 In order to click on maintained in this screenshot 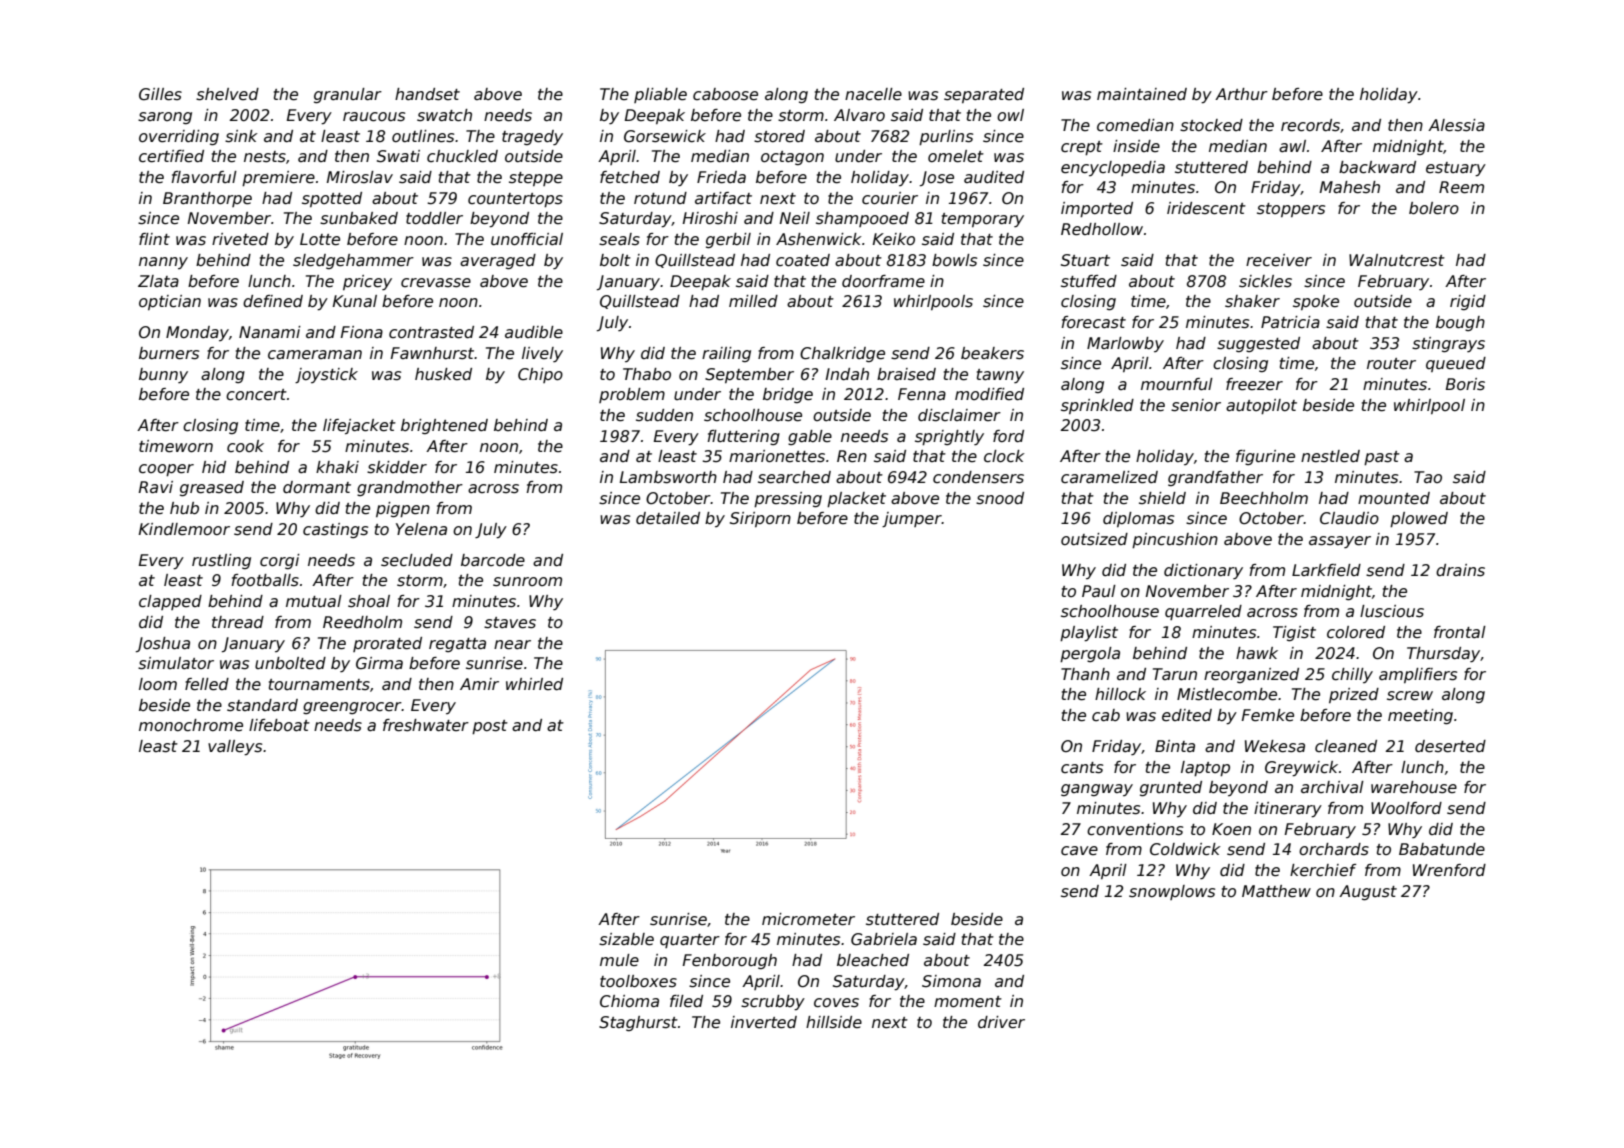, I will do `click(1142, 94)`.
